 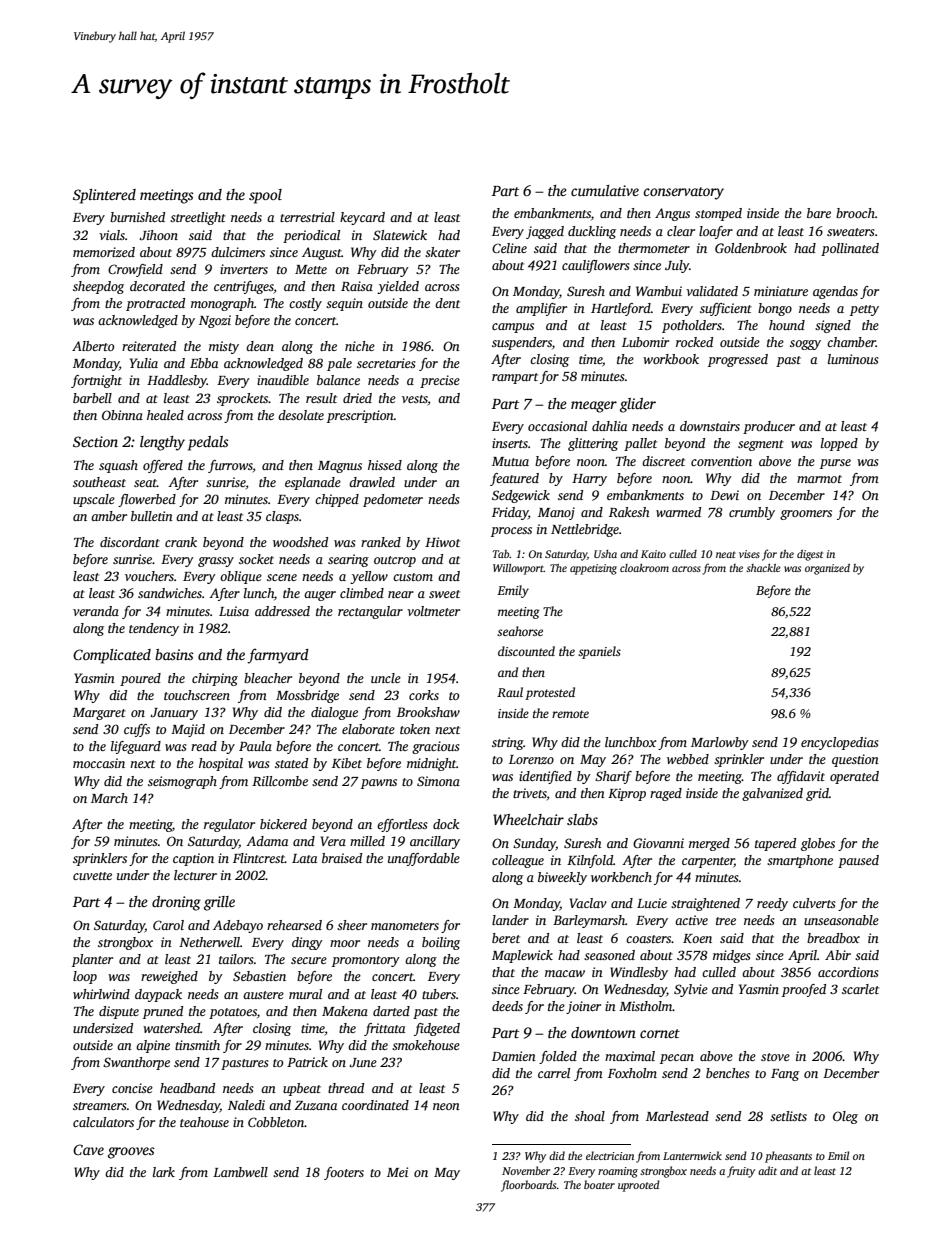 What do you see at coordinates (282, 517) in the screenshot?
I see `clasps` at bounding box center [282, 517].
